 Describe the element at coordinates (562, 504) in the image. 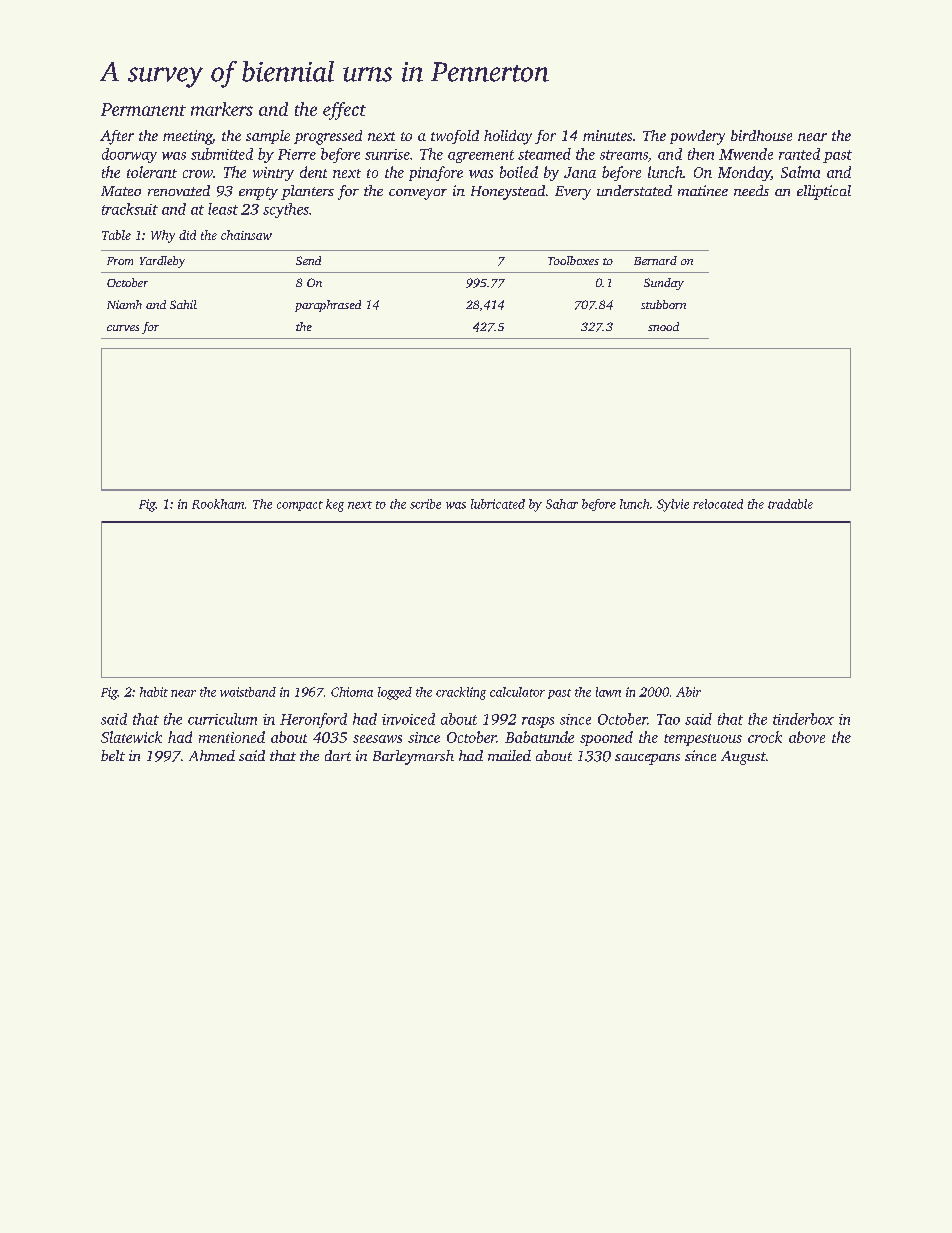

I see `Sahar` at that location.
